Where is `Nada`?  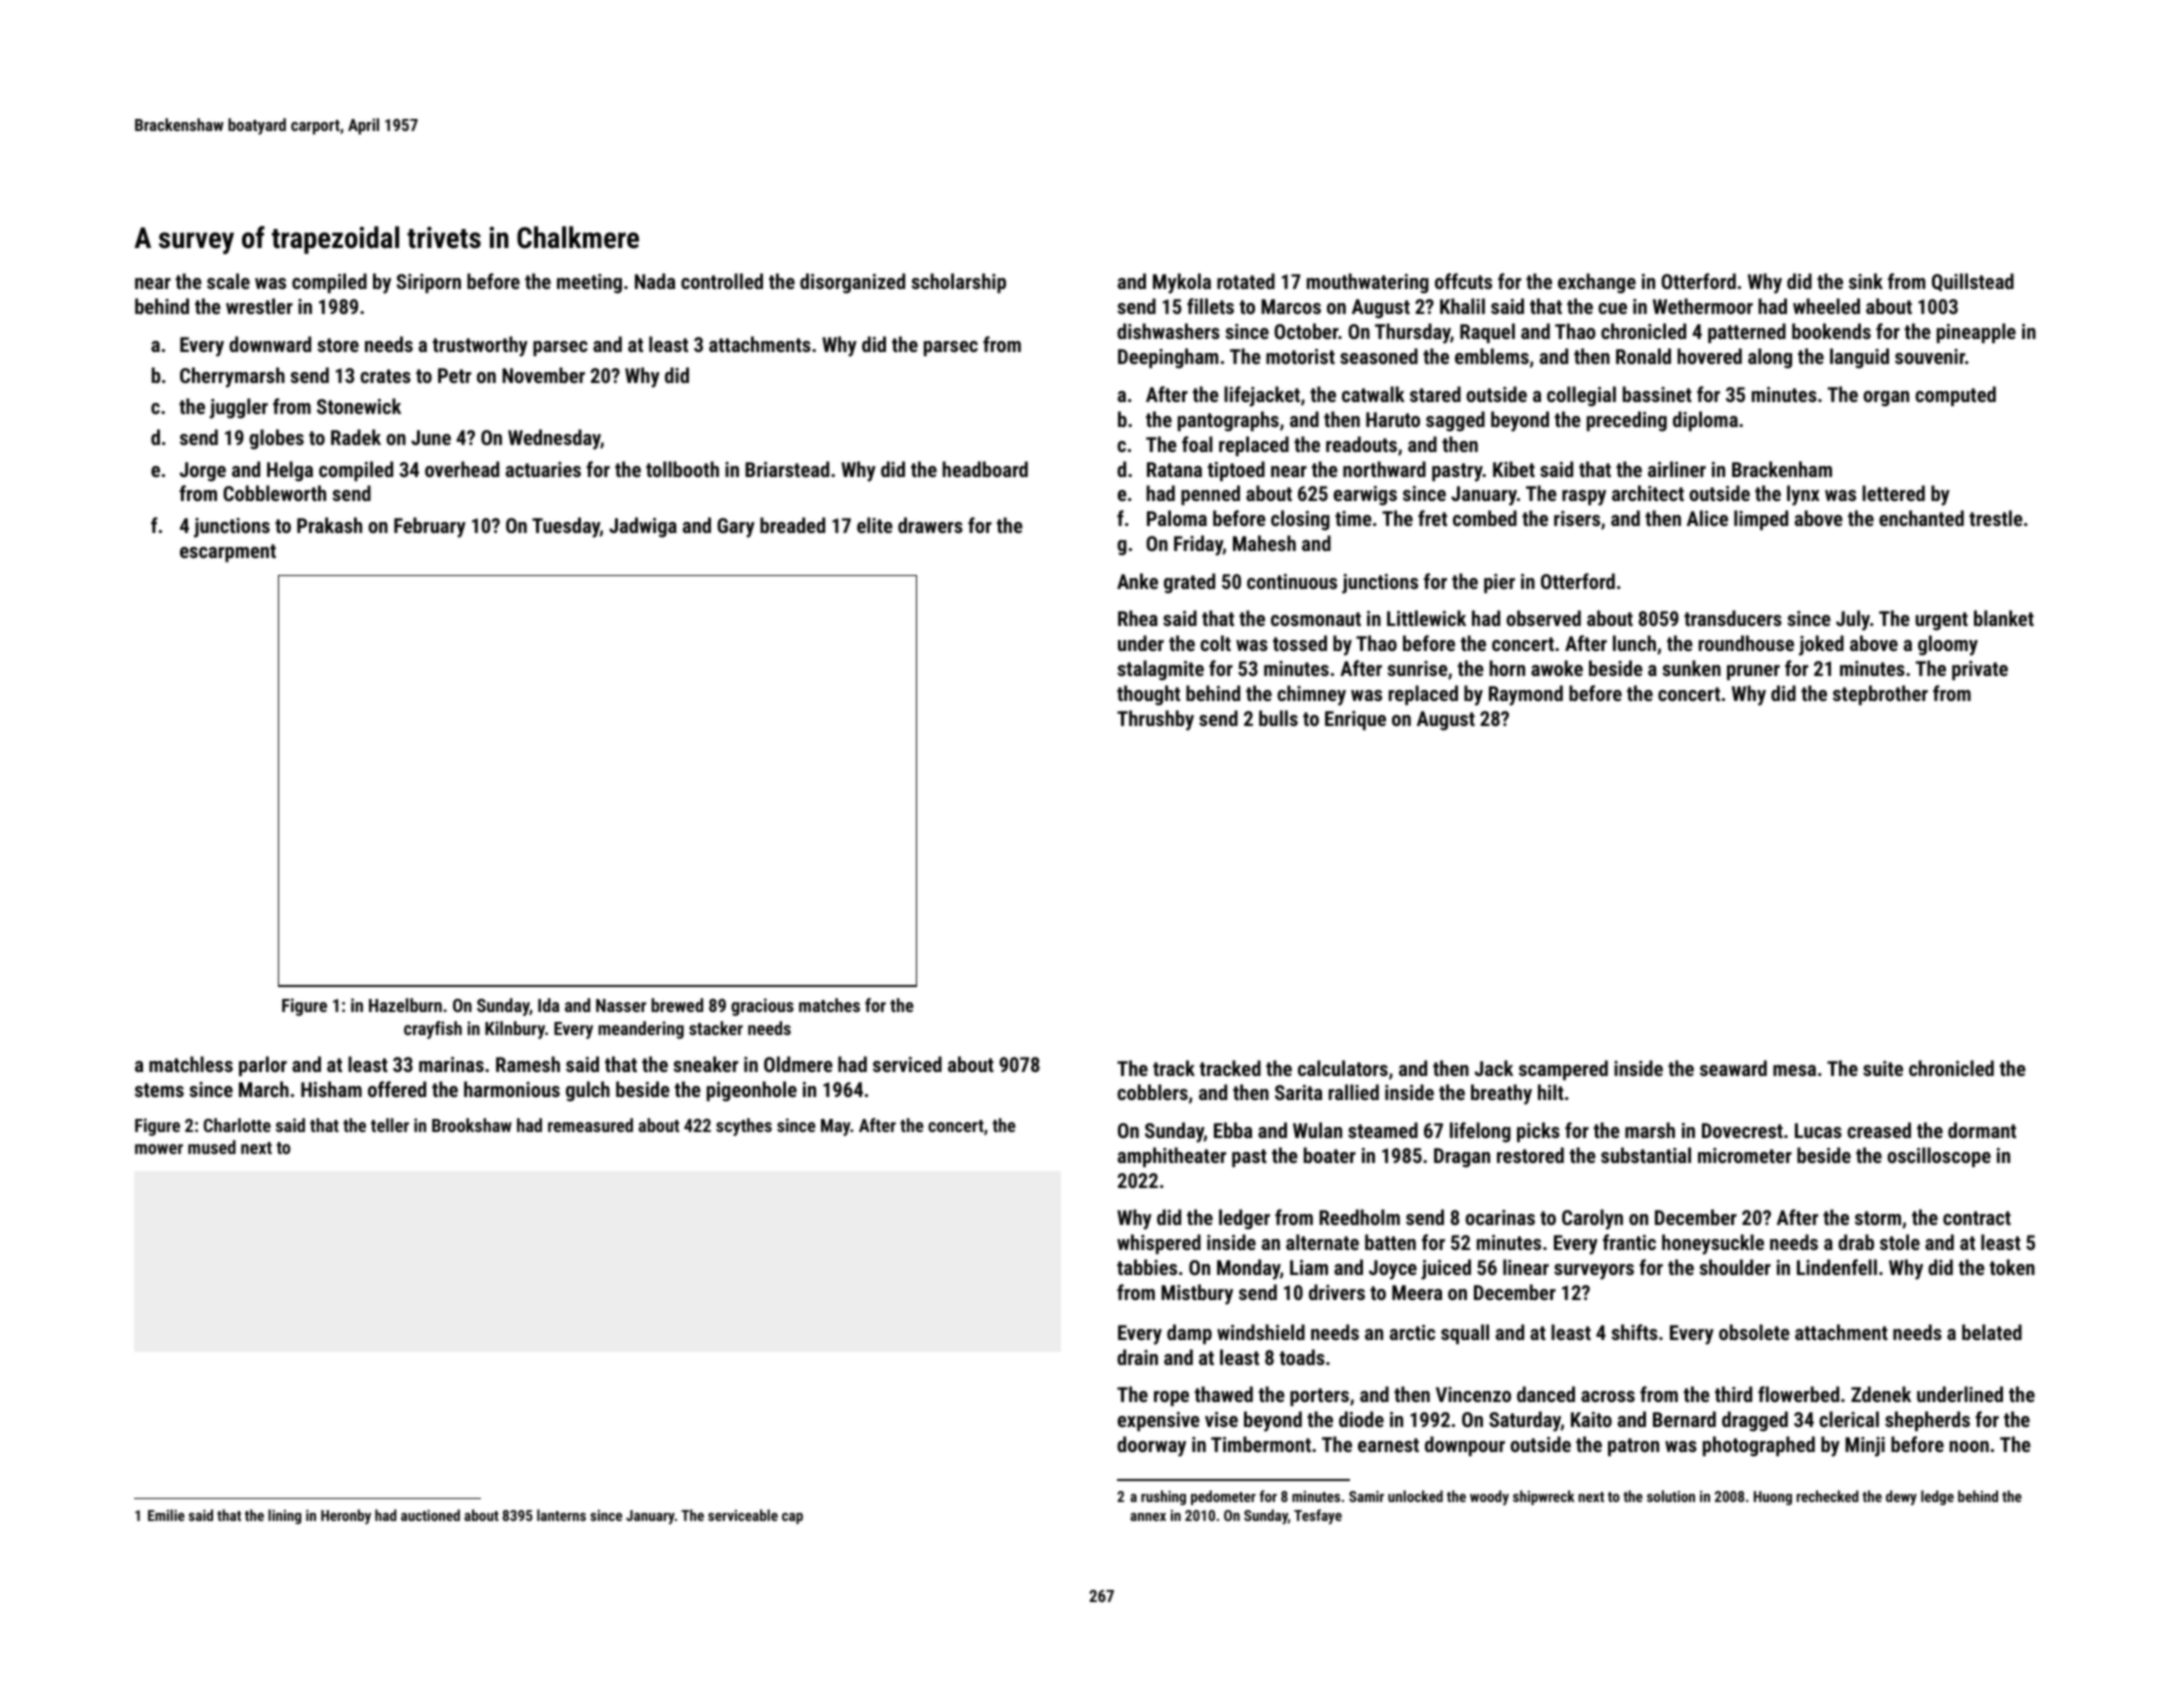 Nada is located at coordinates (655, 281).
